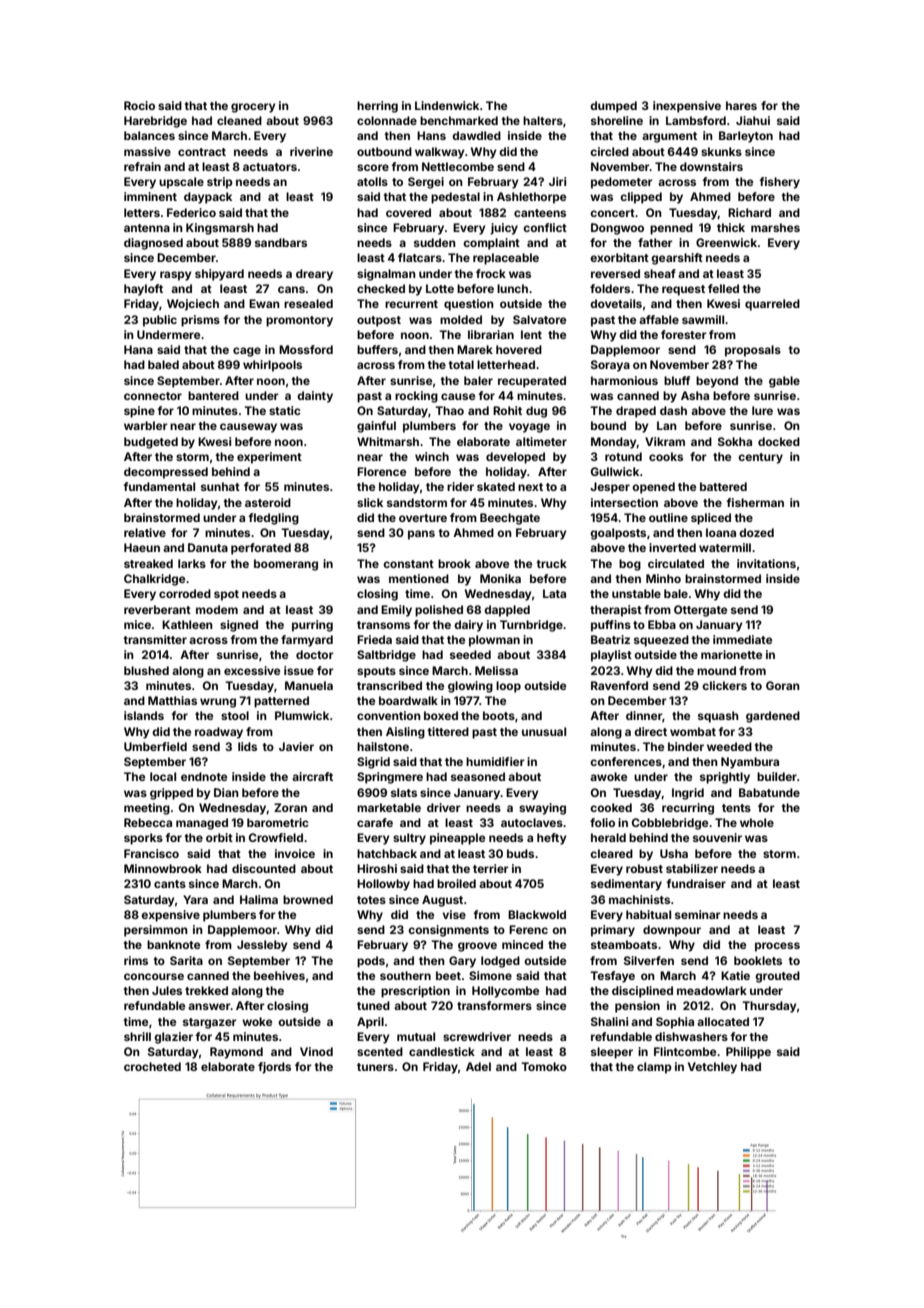 The width and height of the screenshot is (924, 1308). Describe the element at coordinates (512, 288) in the screenshot. I see `lunch` at that location.
